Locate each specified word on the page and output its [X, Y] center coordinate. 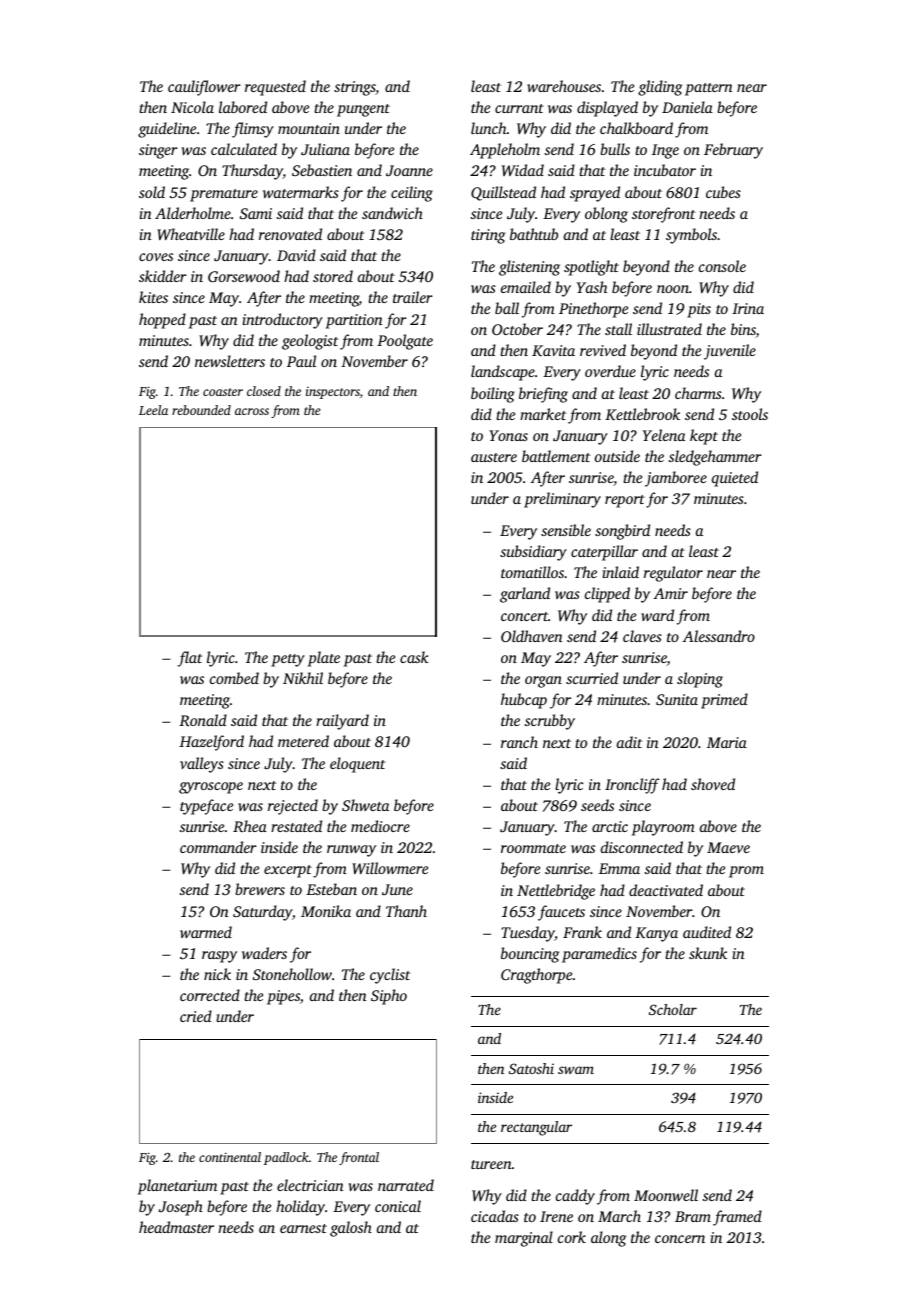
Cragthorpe [536, 976]
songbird [622, 532]
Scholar [673, 1009]
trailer [413, 297]
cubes [723, 192]
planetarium [177, 1187]
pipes [283, 997]
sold [152, 192]
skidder [163, 276]
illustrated [669, 329]
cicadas [495, 1216]
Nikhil [303, 678]
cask [414, 657]
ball [507, 308]
